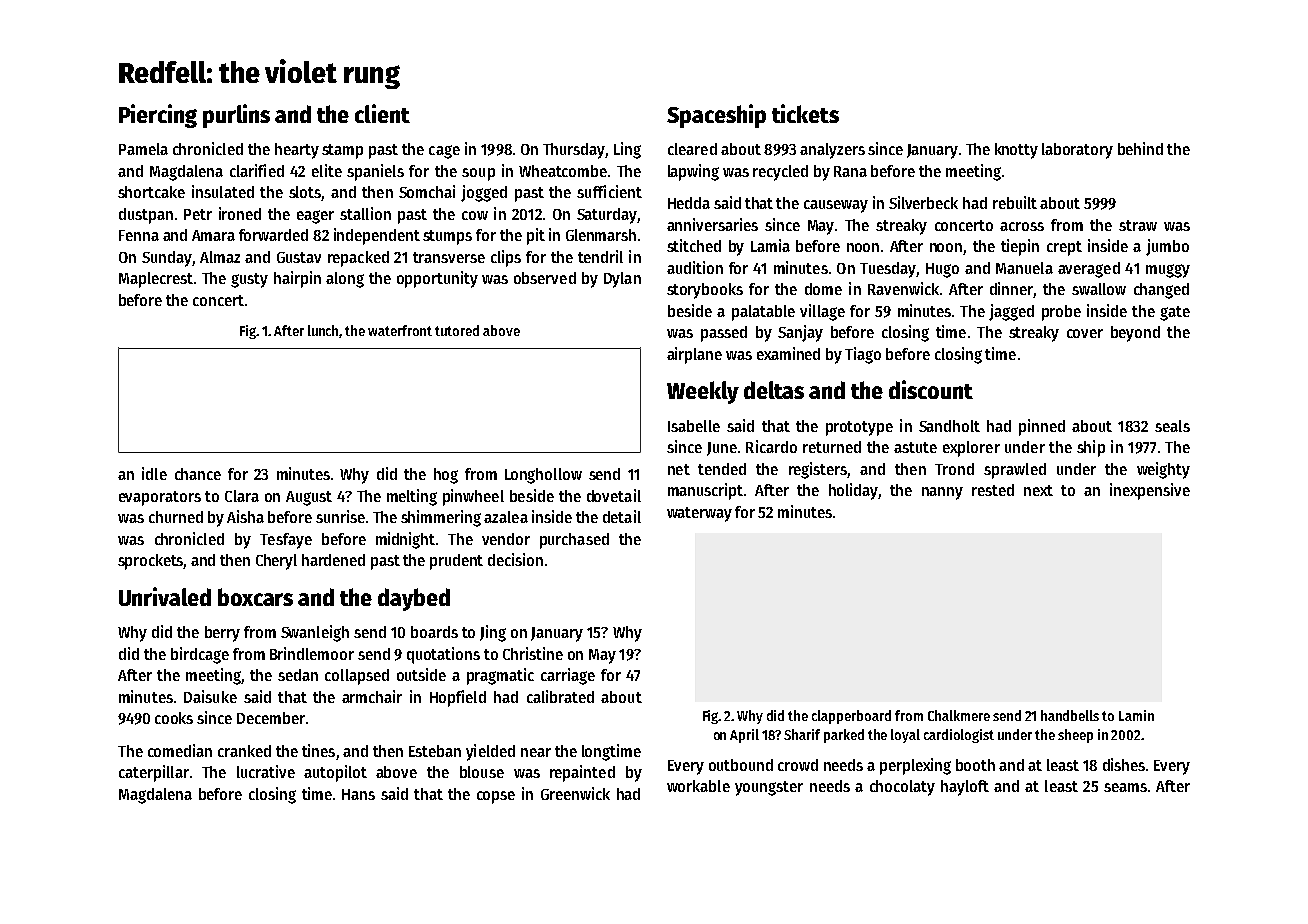 The height and width of the page is (924, 1308). What do you see at coordinates (954, 469) in the page?
I see `Trond` at bounding box center [954, 469].
